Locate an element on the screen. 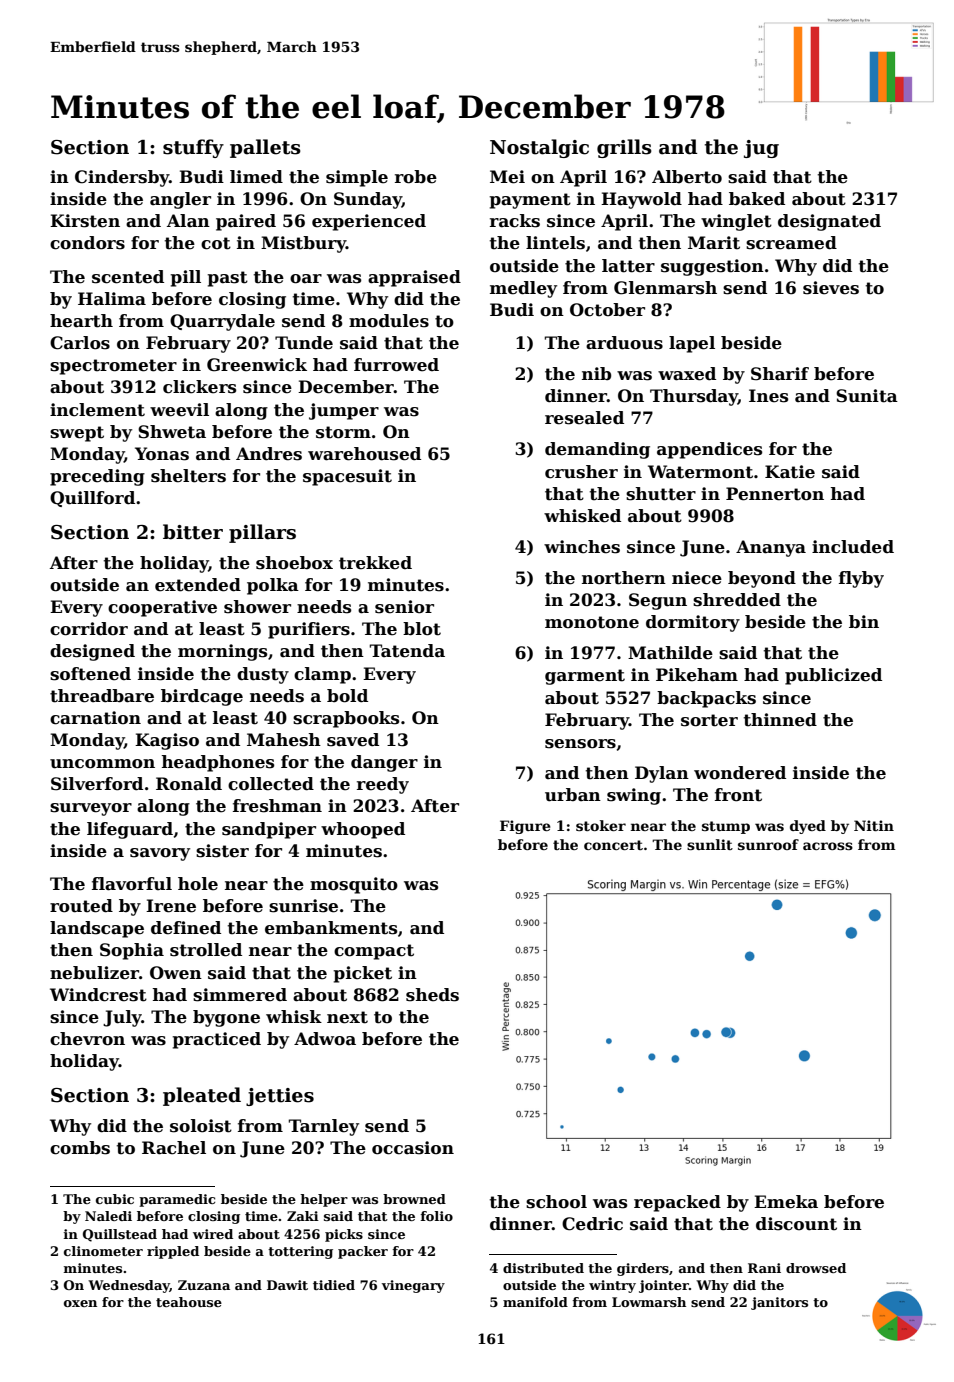 This screenshot has height=1382, width=954. sunlit is located at coordinates (710, 844).
